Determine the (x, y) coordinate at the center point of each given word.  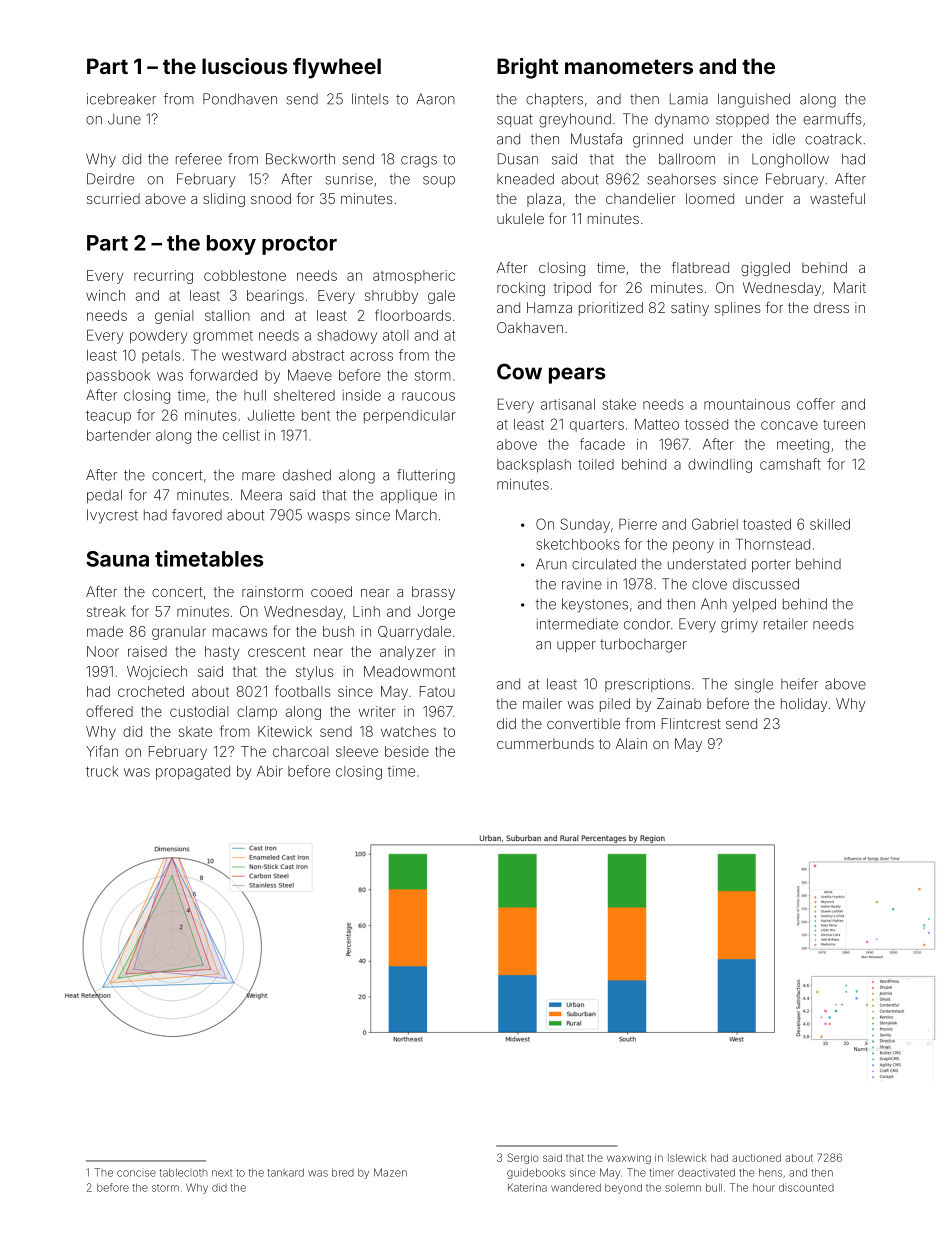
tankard (285, 1172)
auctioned (756, 1158)
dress (831, 307)
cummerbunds (545, 743)
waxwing (629, 1159)
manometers (629, 66)
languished (754, 100)
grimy (739, 625)
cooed (331, 591)
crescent (276, 652)
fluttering (426, 476)
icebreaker (121, 99)
